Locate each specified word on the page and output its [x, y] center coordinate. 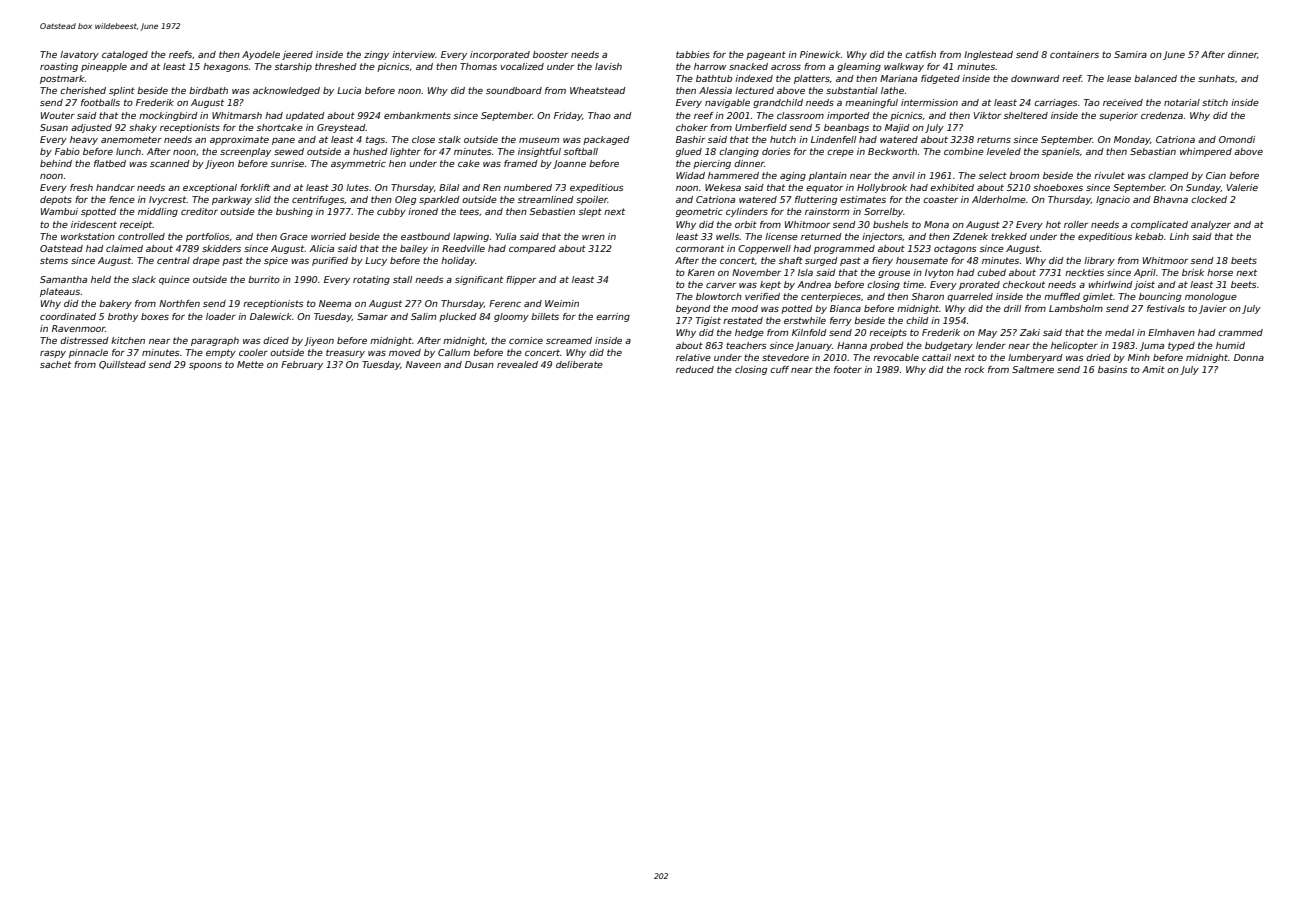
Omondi [1237, 139]
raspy [53, 354]
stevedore [785, 357]
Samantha [63, 279]
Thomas [478, 66]
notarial [1182, 102]
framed [521, 163]
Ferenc [505, 303]
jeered [297, 55]
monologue [1211, 297]
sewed [289, 151]
